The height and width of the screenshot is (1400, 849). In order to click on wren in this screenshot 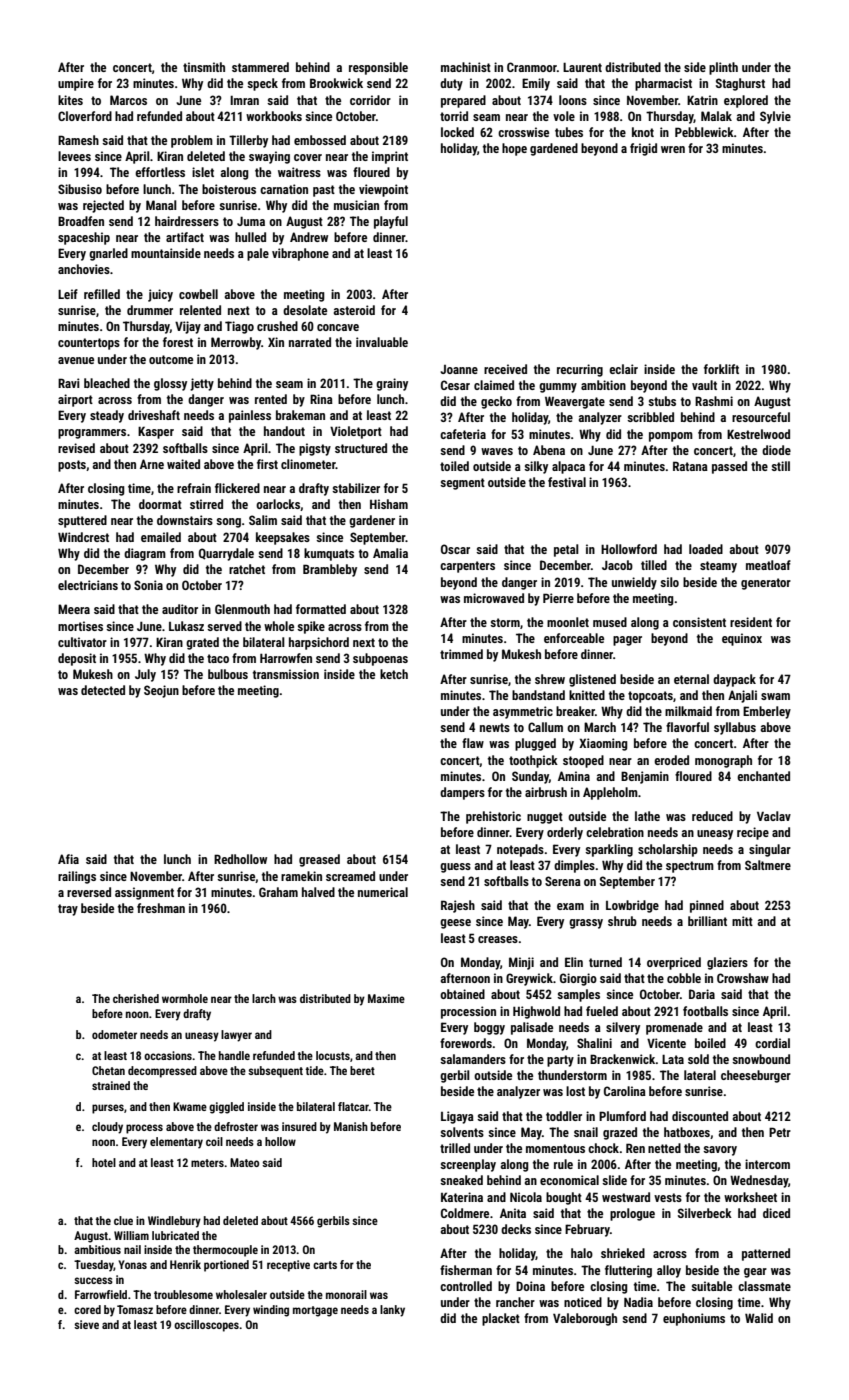, I will do `click(673, 149)`.
